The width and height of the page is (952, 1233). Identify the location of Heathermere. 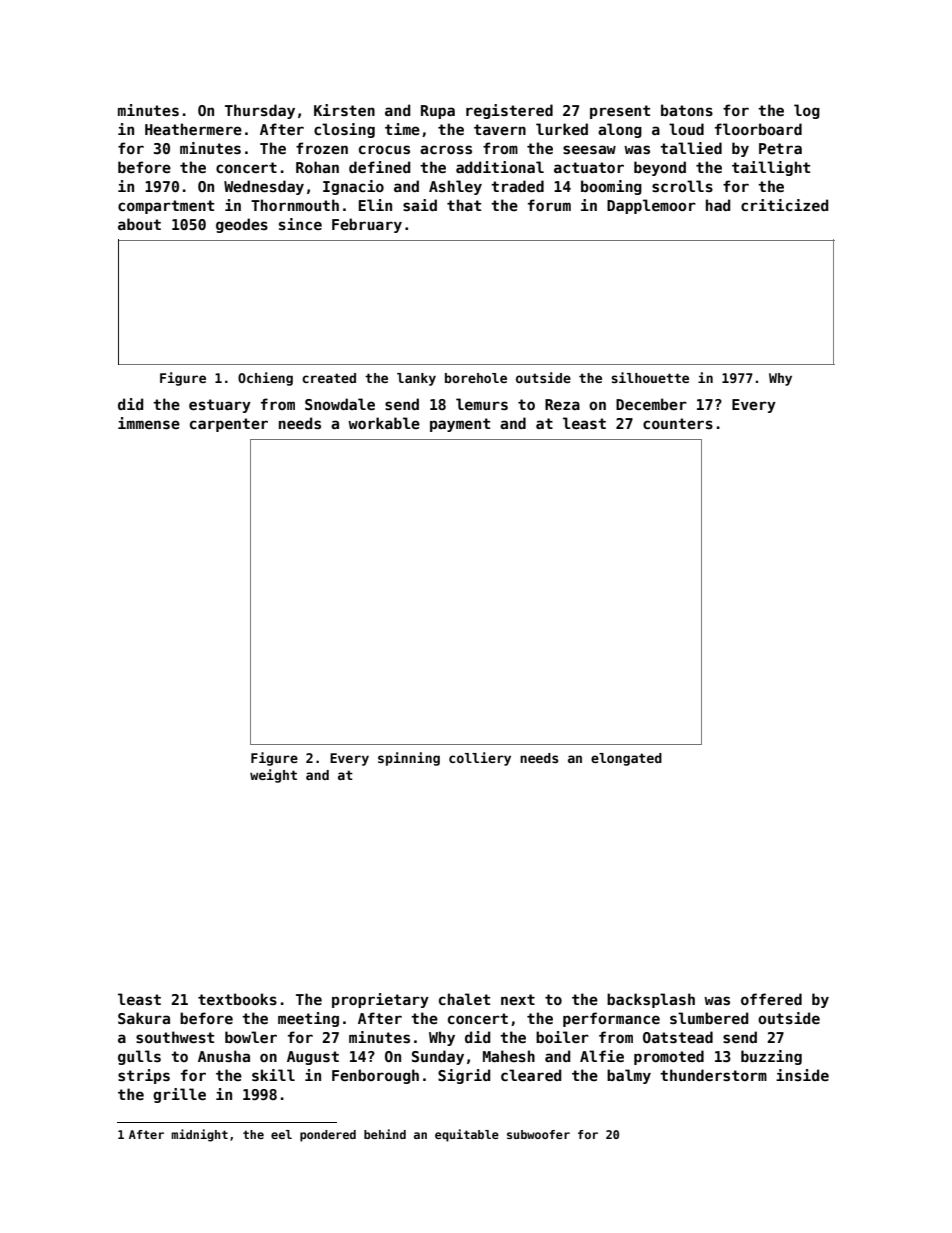
(193, 129).
